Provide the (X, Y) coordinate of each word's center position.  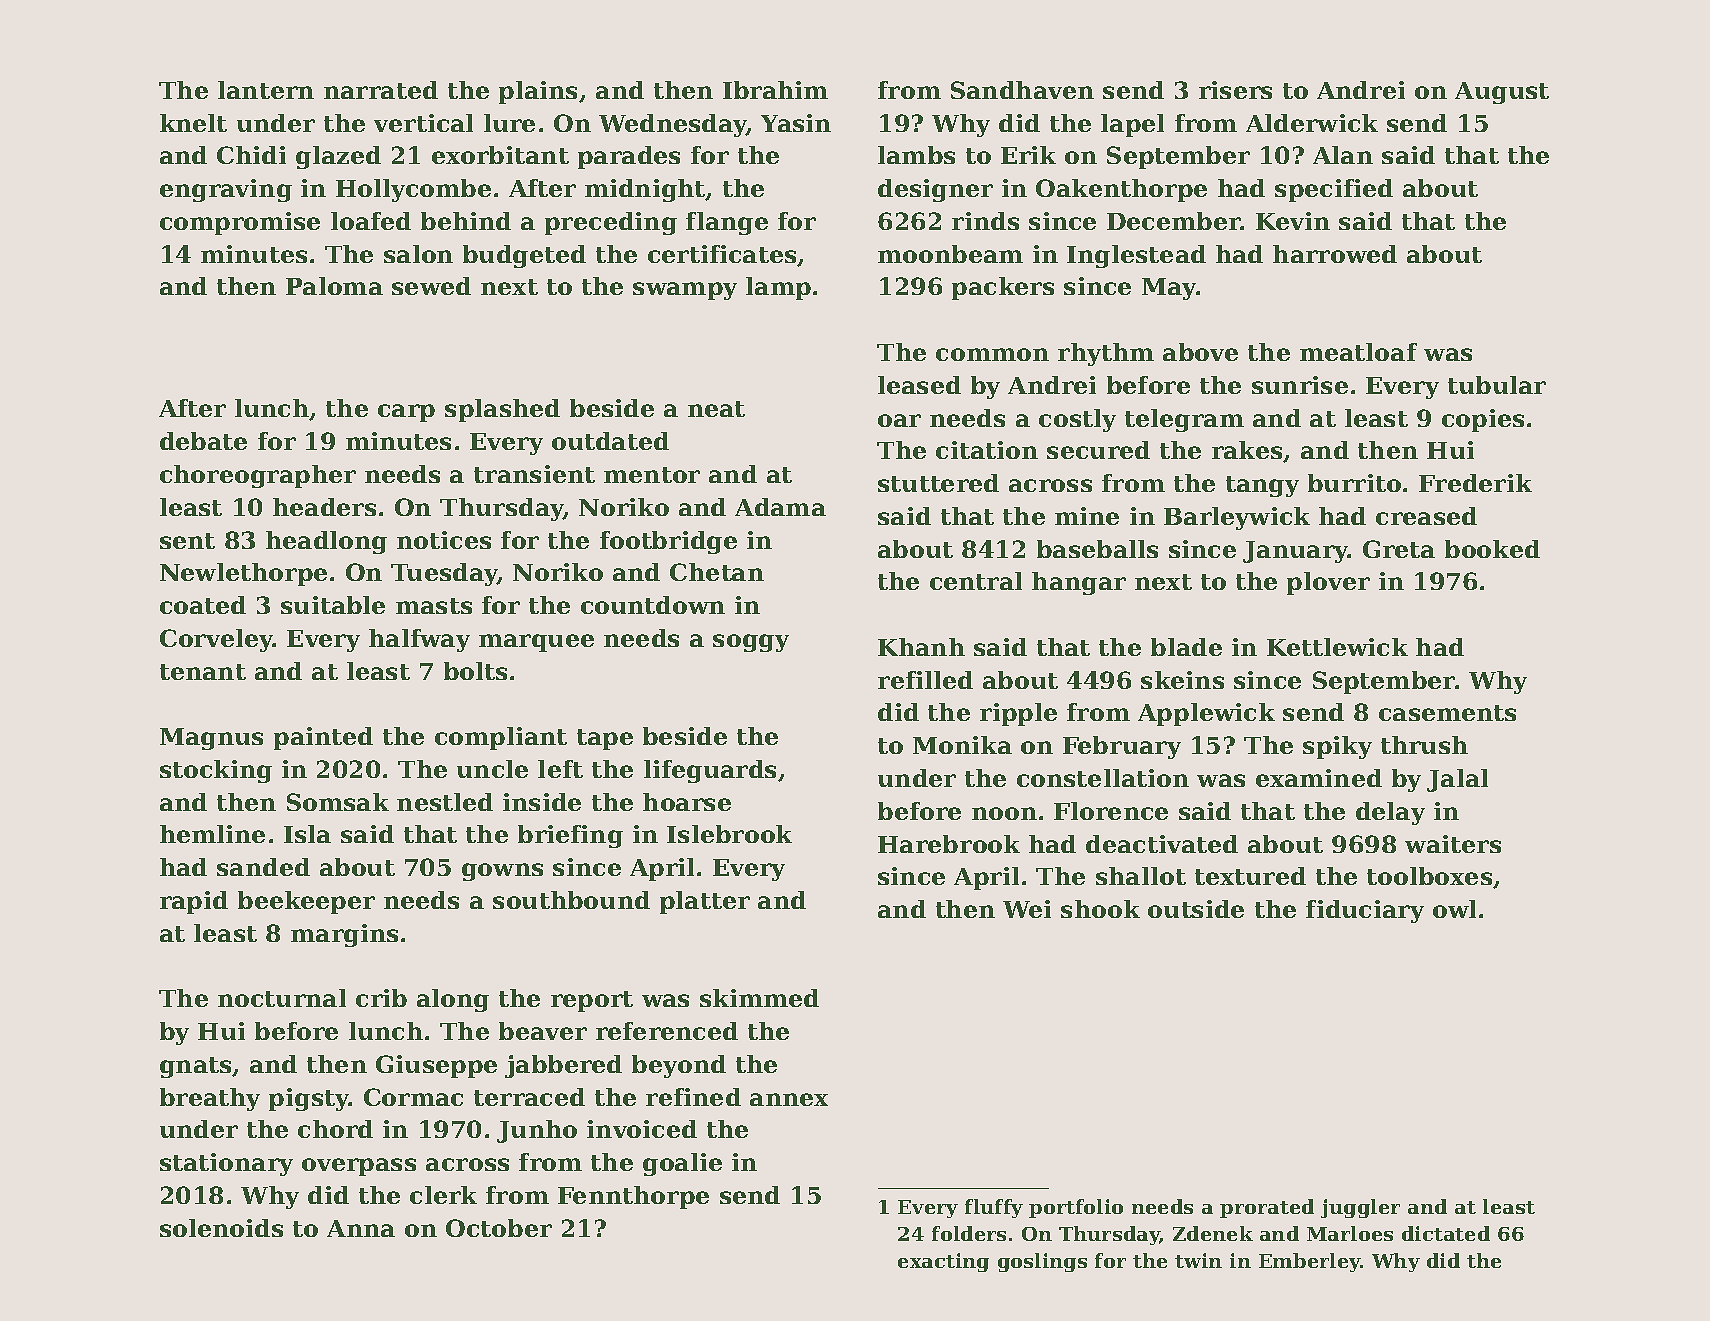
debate (203, 441)
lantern (266, 90)
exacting (943, 1262)
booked (1492, 549)
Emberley (1310, 1262)
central (976, 581)
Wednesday (673, 125)
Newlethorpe (243, 574)
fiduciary (1365, 911)
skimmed (759, 998)
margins (344, 935)
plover (1328, 583)
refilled (925, 680)
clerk (443, 1195)
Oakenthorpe (1121, 190)
